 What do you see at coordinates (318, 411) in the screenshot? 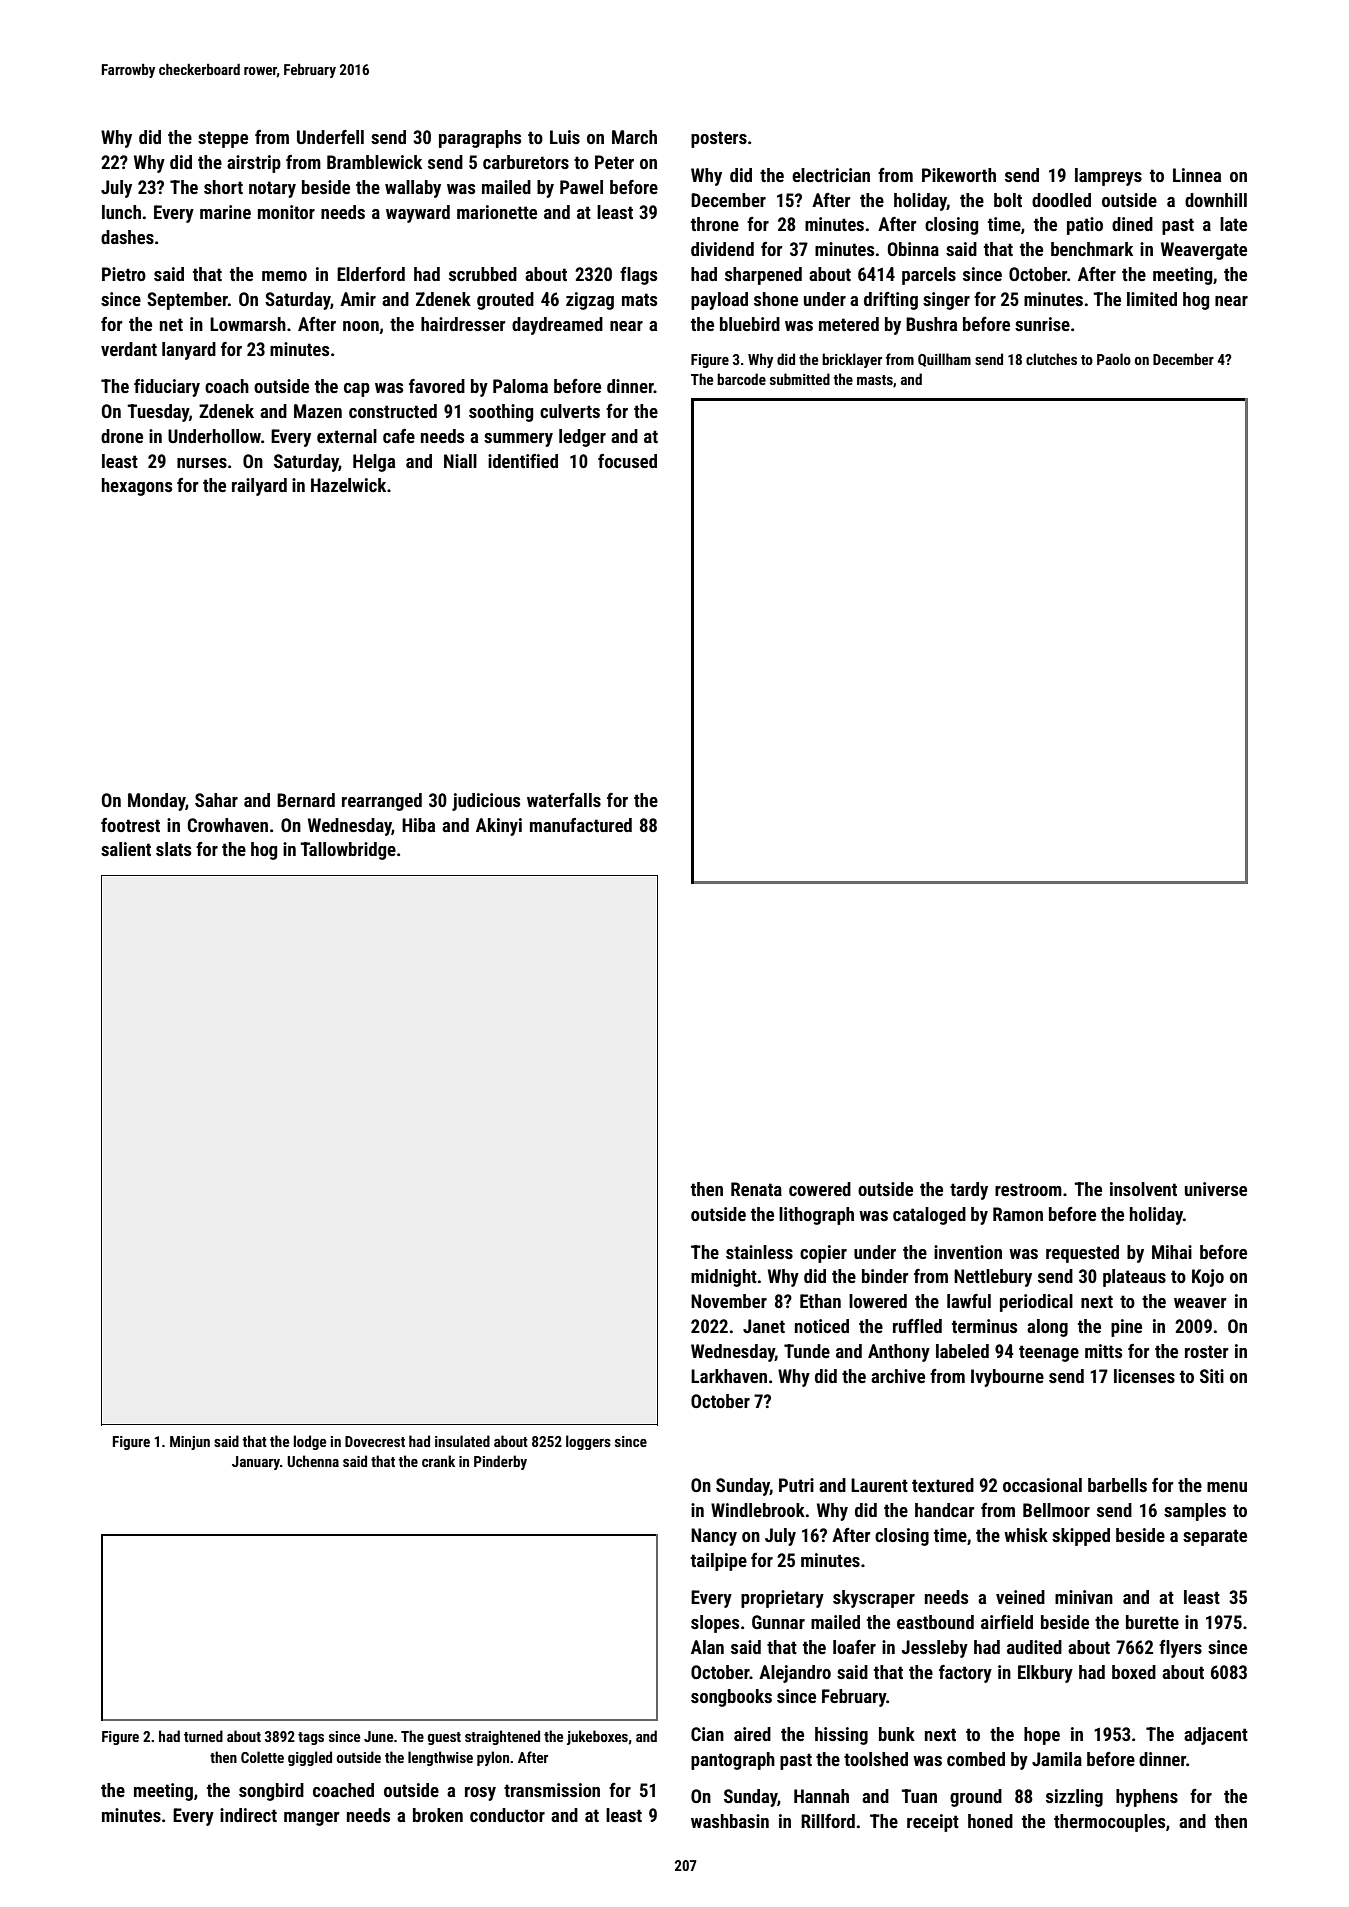
I see `Mazen` at bounding box center [318, 411].
